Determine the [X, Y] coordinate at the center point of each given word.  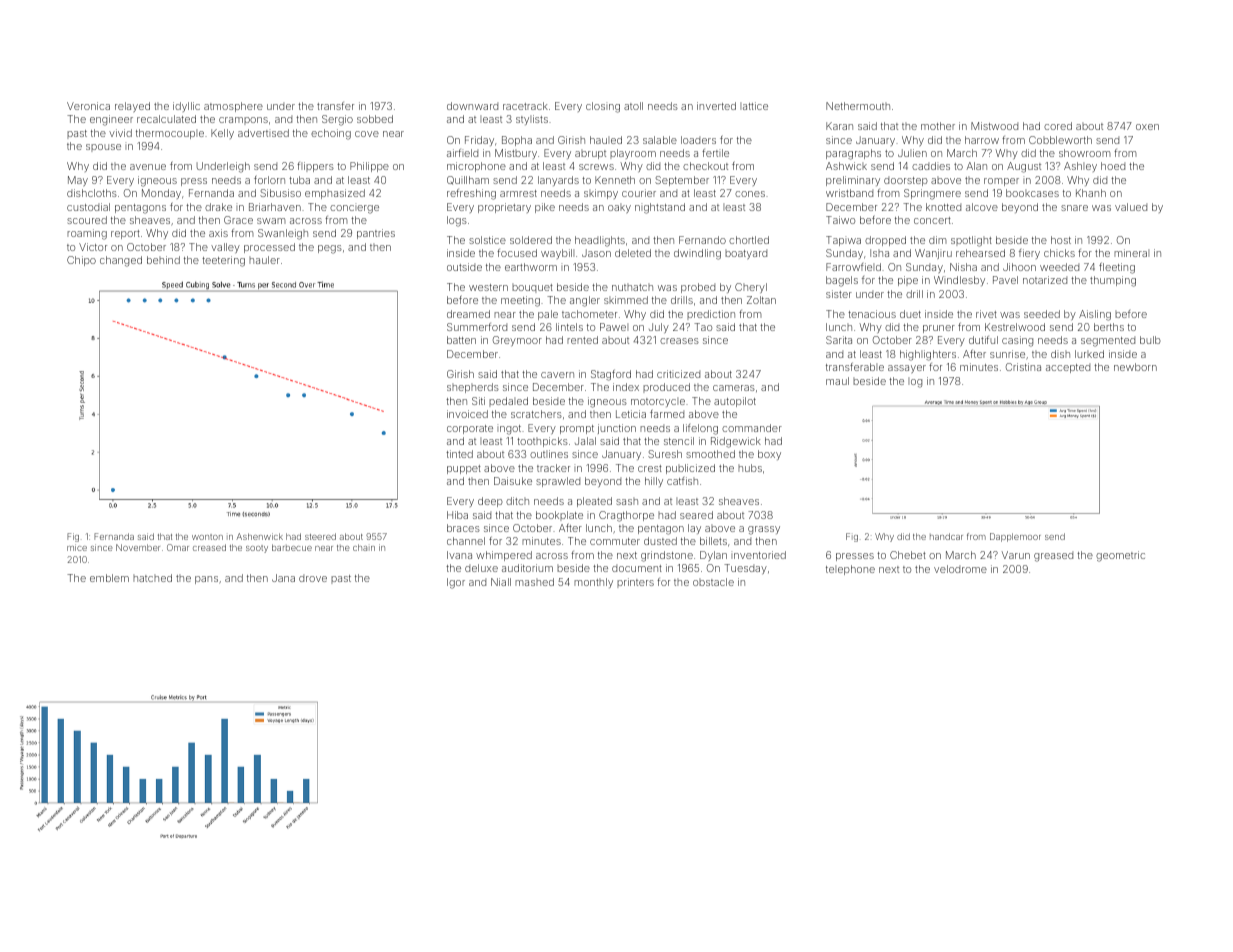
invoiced [467, 414]
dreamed [468, 314]
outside [464, 267]
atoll [633, 106]
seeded [1042, 314]
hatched [152, 578]
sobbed [375, 119]
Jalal [585, 441]
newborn [1135, 367]
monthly [593, 583]
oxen [1147, 127]
